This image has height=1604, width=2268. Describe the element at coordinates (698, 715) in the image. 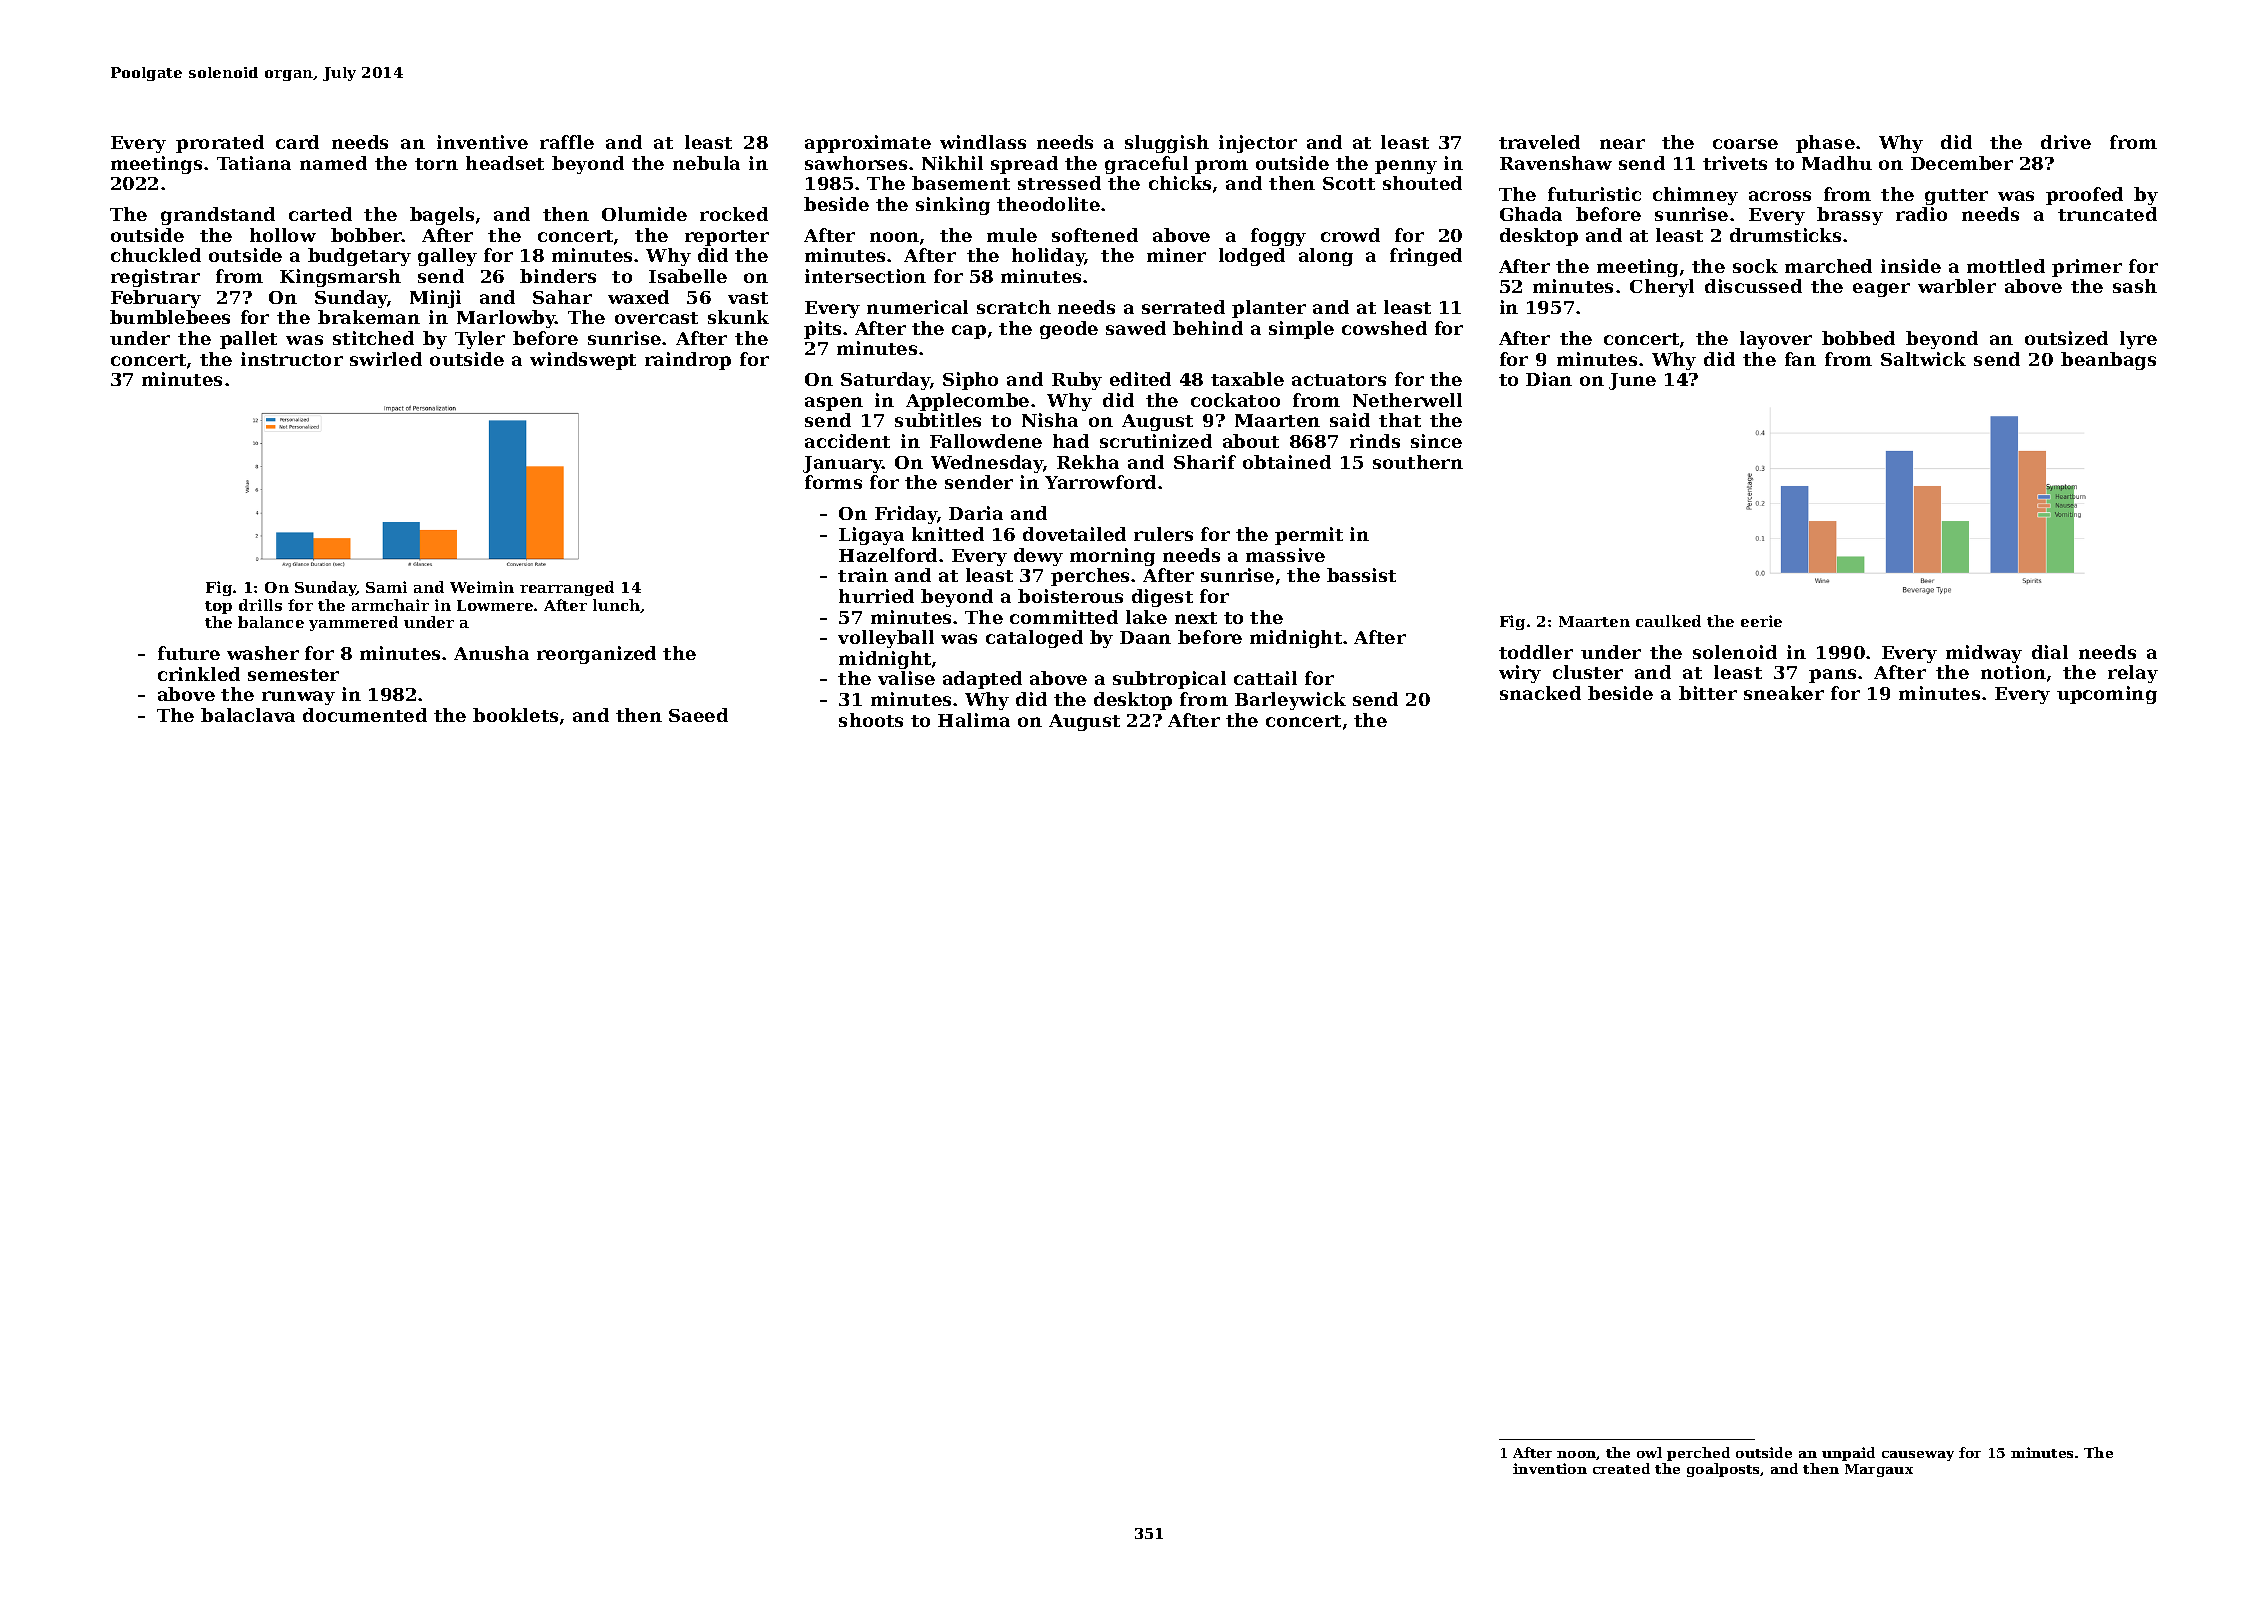

I see `Saeed` at that location.
